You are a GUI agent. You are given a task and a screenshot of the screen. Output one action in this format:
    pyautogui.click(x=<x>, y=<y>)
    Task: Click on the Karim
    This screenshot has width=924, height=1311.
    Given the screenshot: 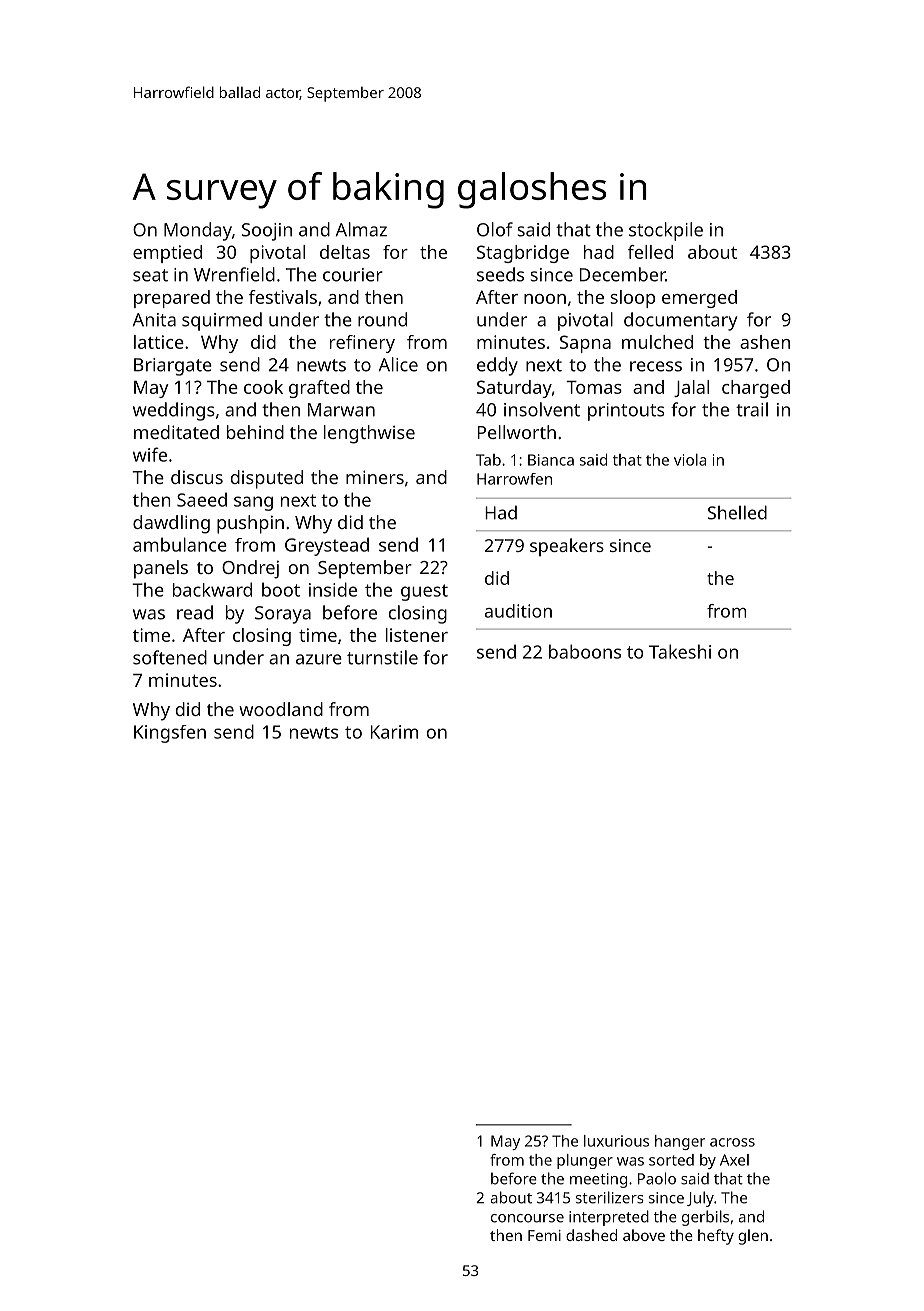 What is the action you would take?
    pyautogui.click(x=394, y=732)
